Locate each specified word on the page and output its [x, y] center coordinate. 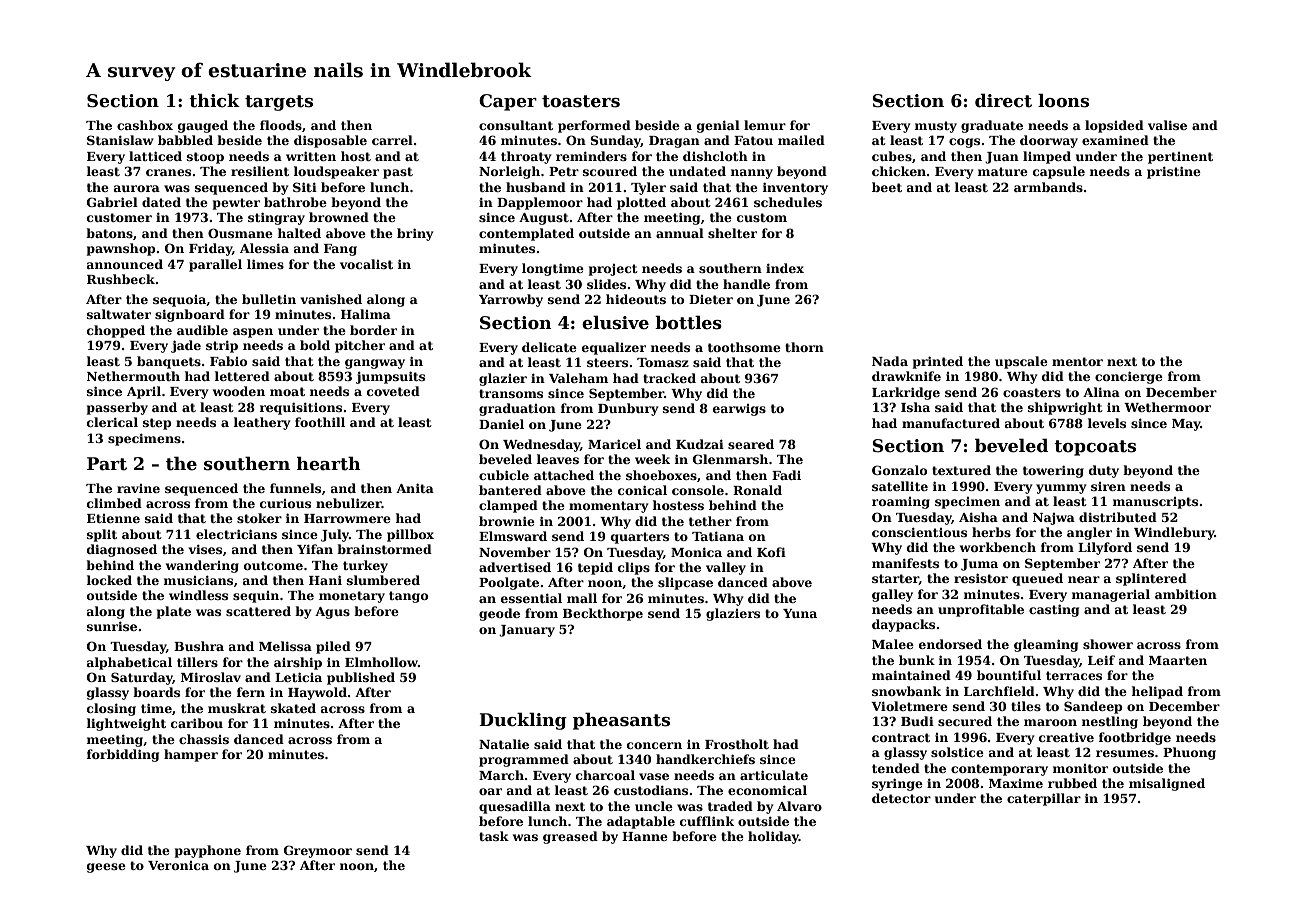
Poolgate [509, 583]
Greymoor [318, 851]
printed [938, 362]
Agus [332, 613]
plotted [641, 203]
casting [1054, 611]
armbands [1048, 187]
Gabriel [112, 202]
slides [606, 284]
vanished [331, 299]
